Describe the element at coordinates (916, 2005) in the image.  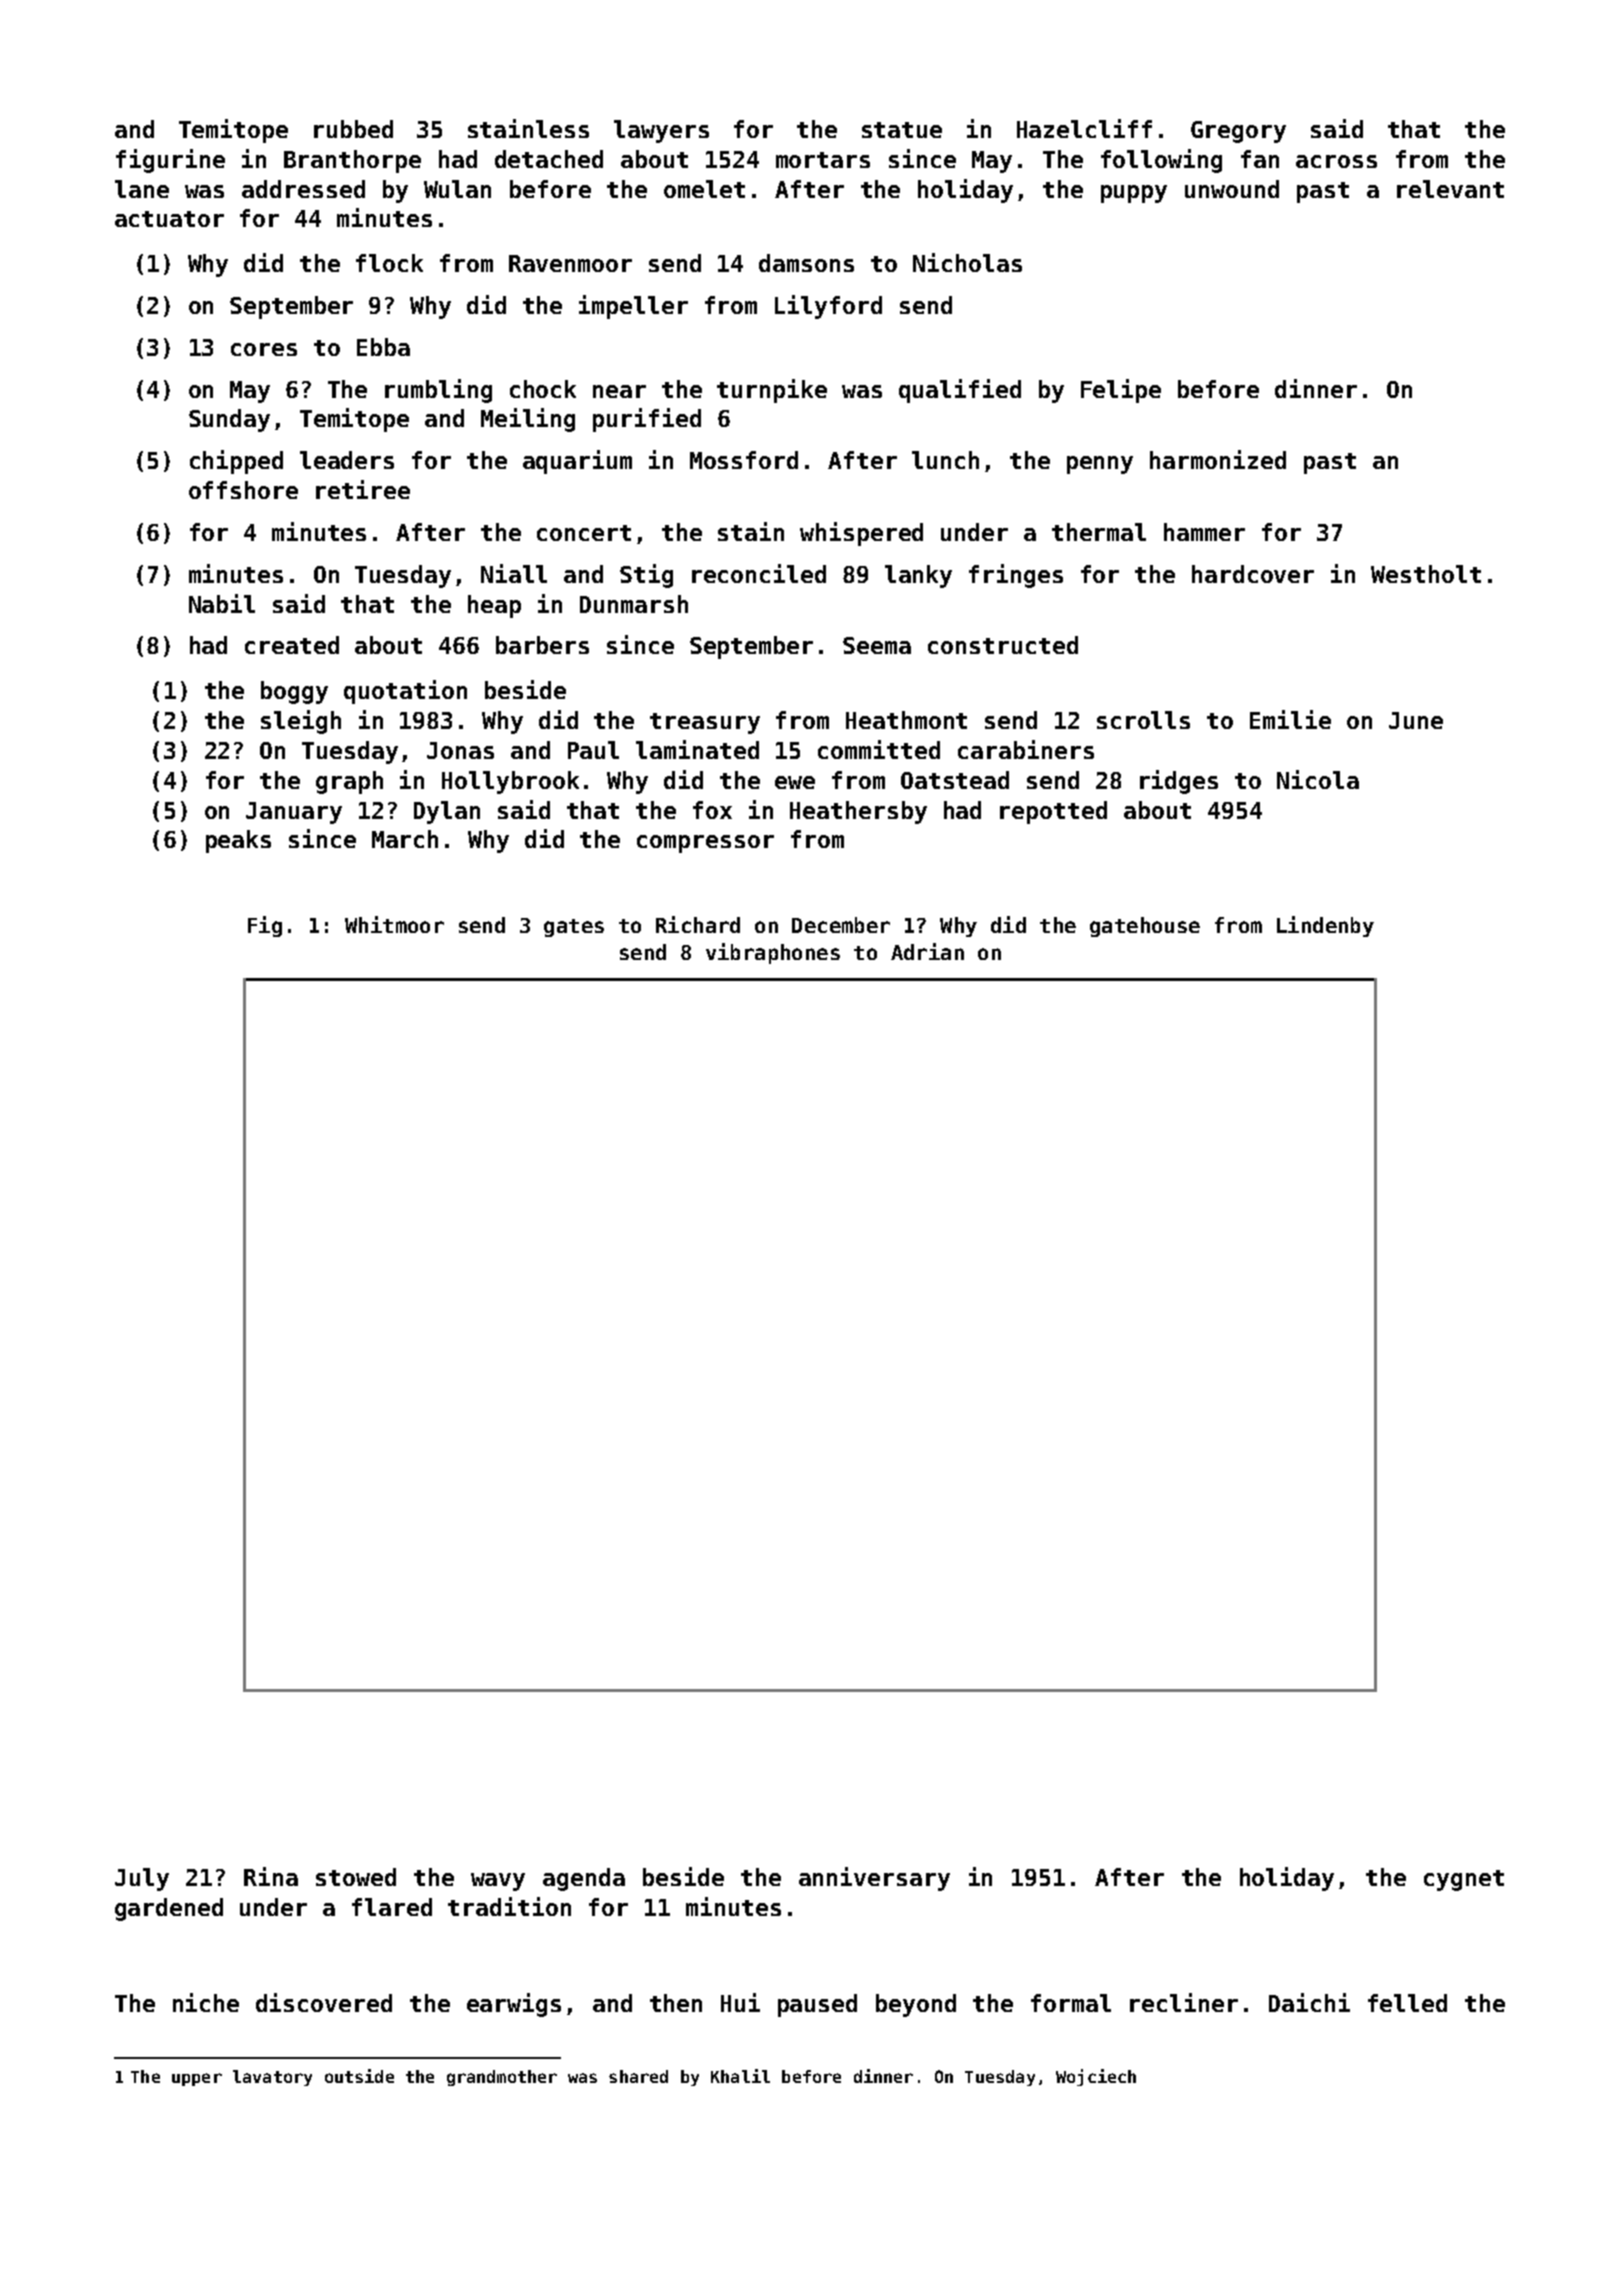
I see `beyond` at that location.
